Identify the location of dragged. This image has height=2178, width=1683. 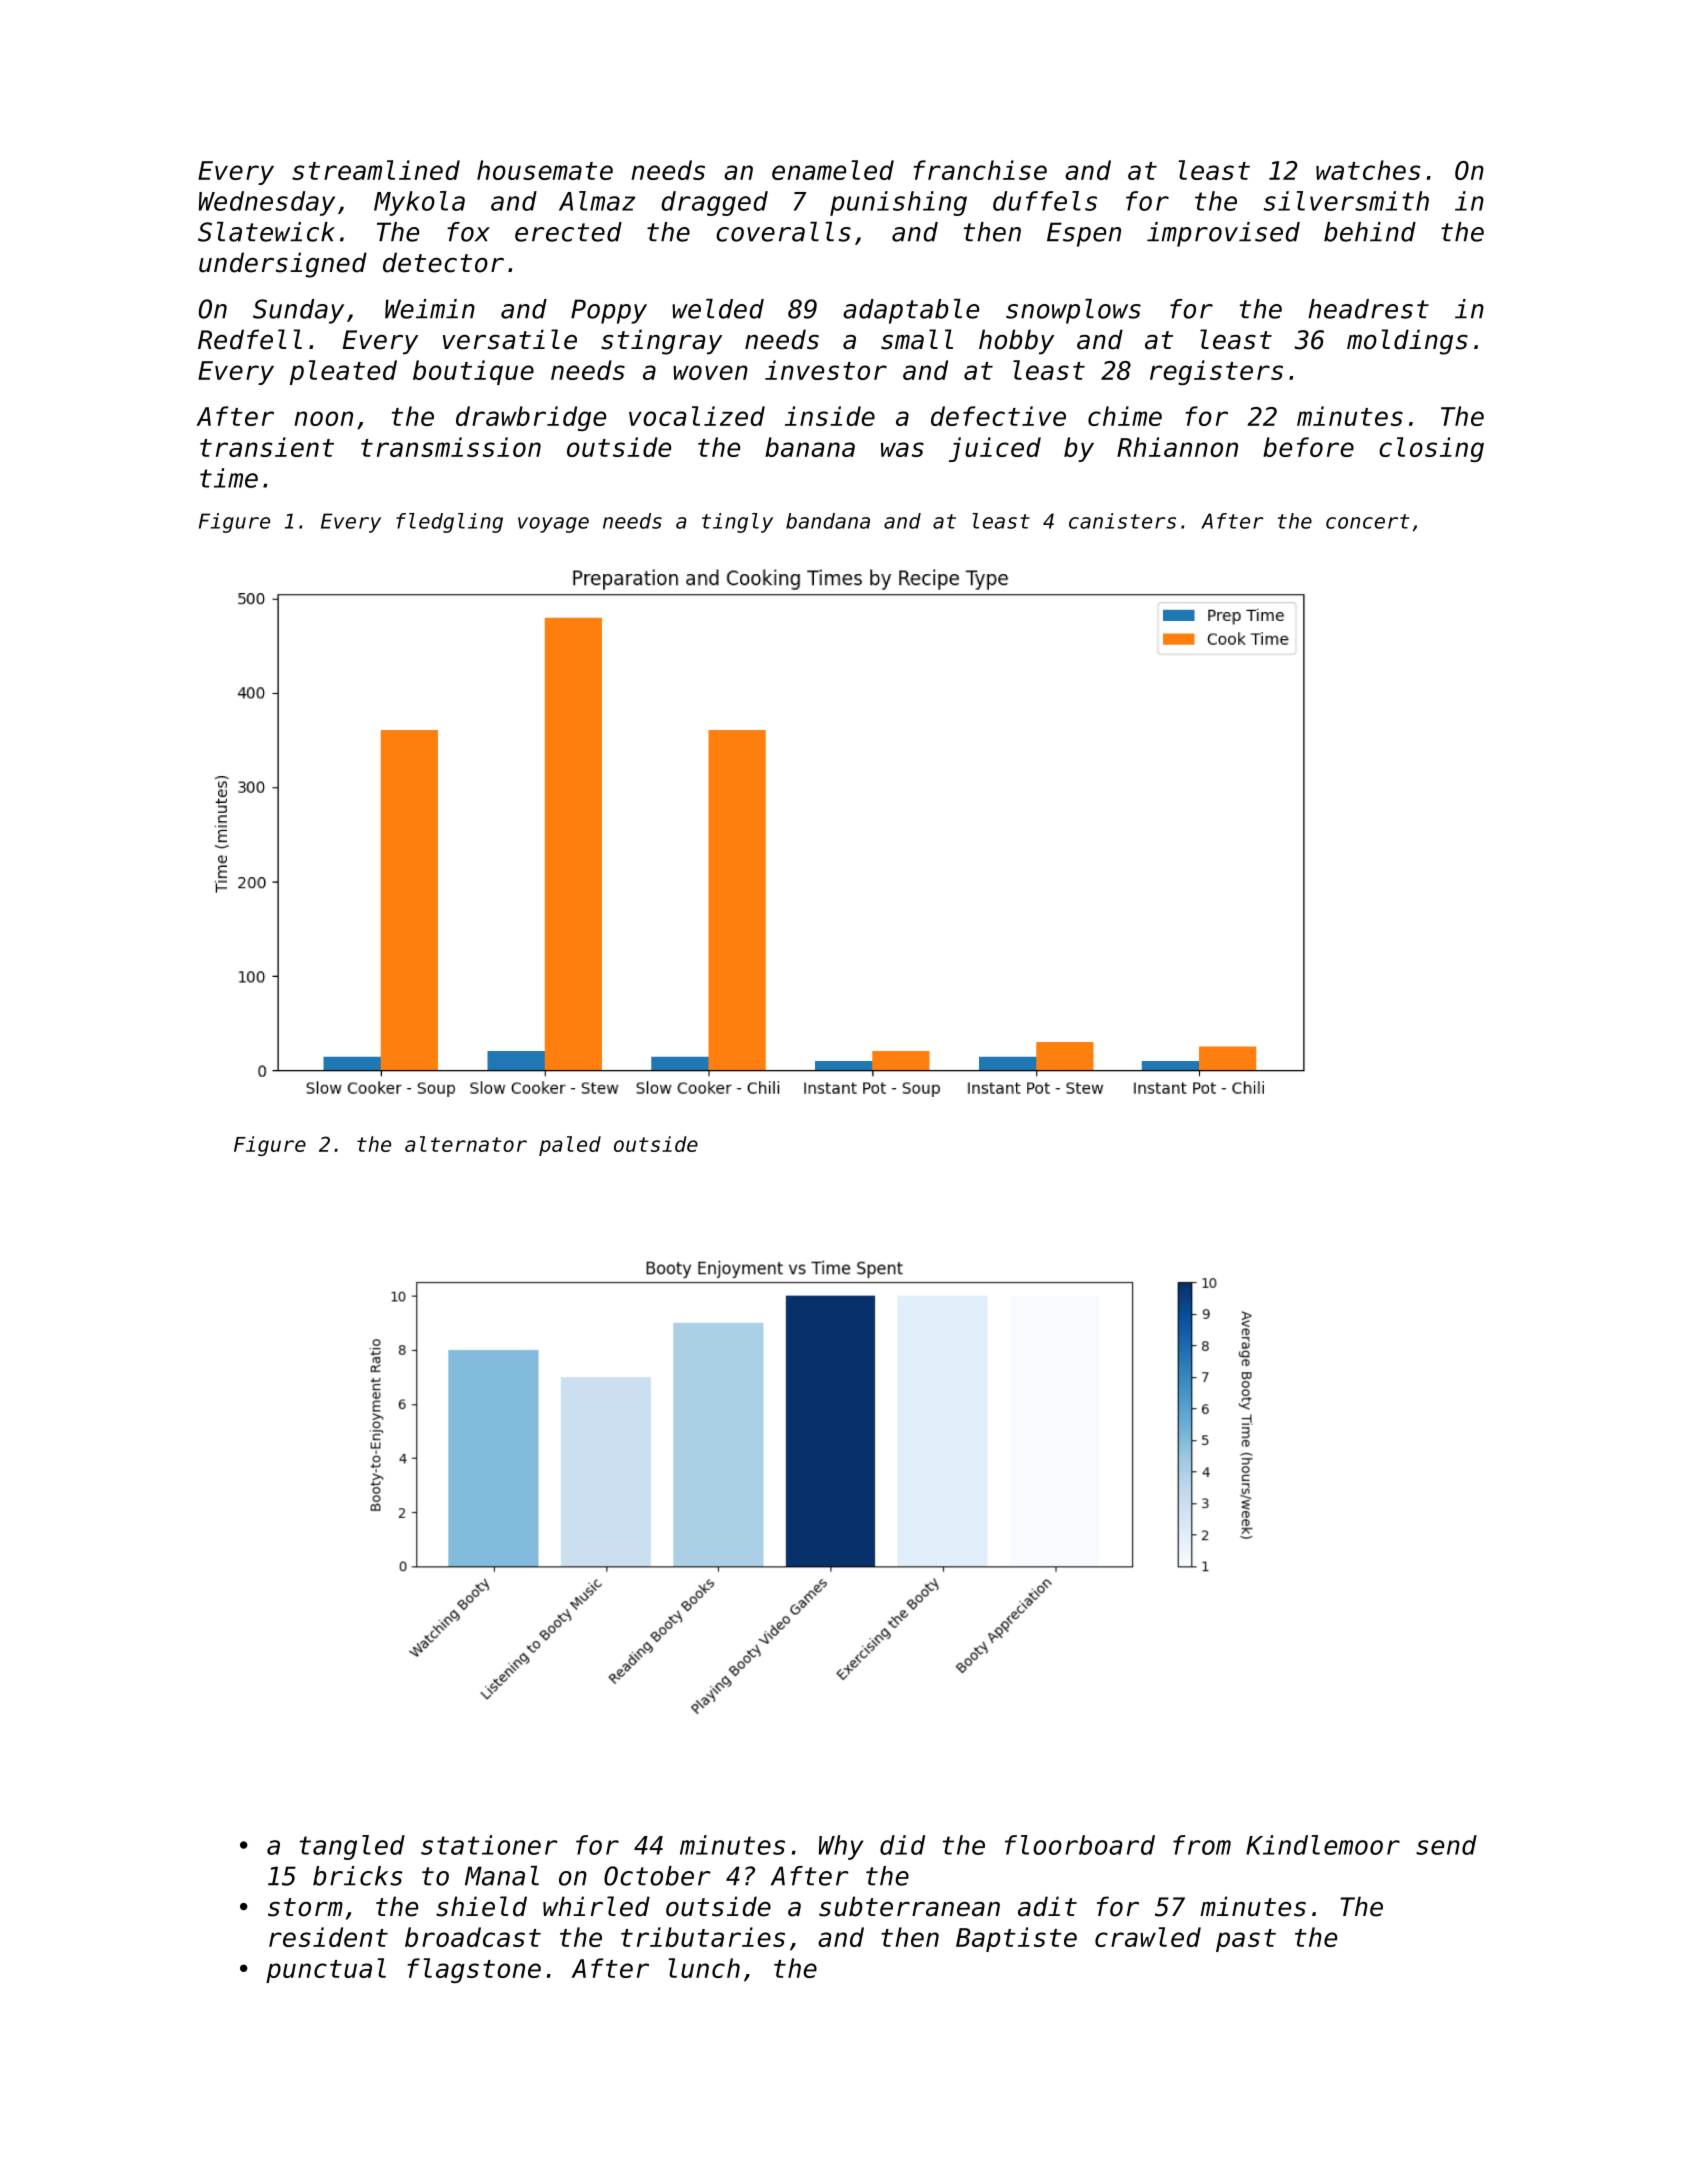
(714, 203).
